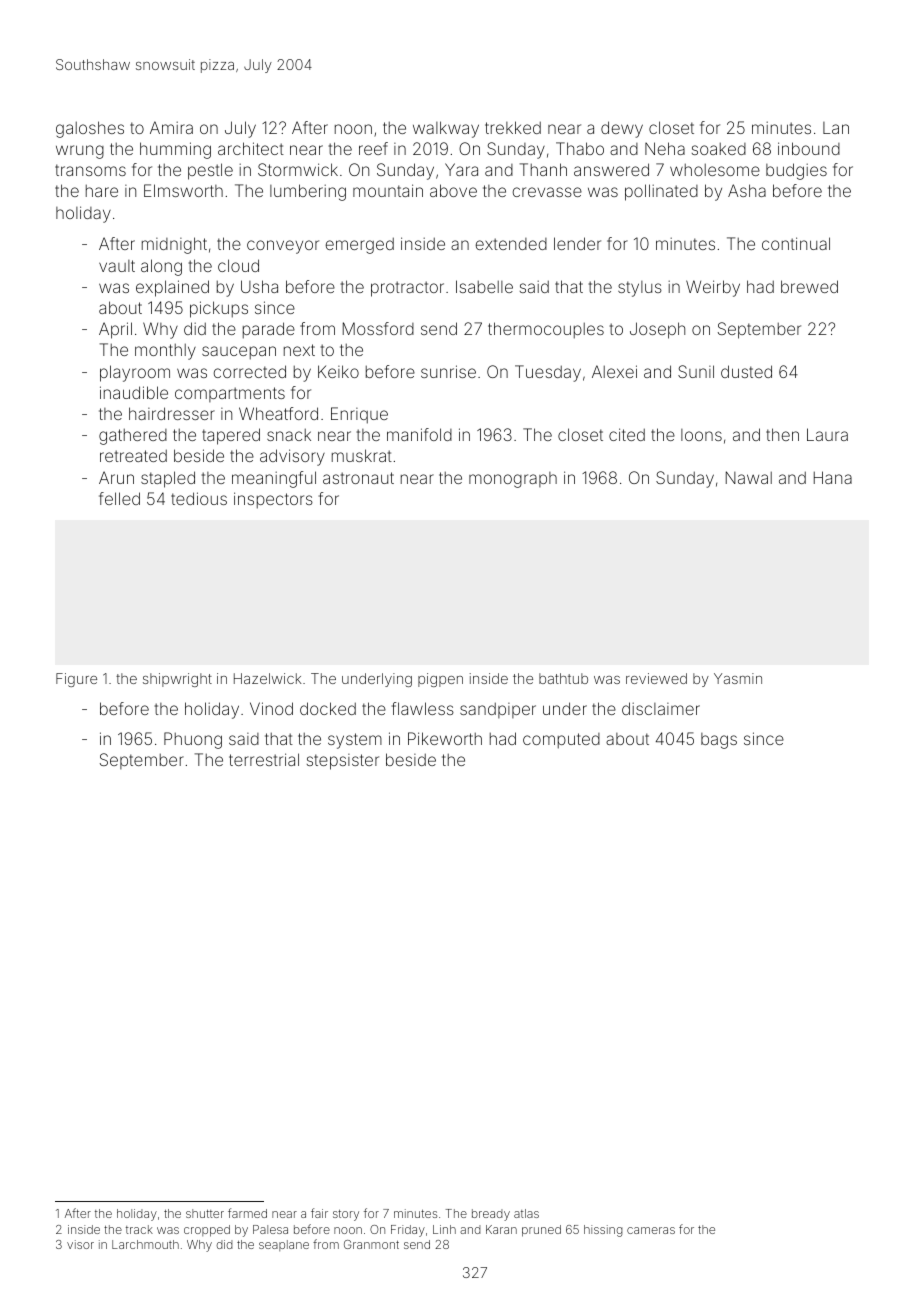  What do you see at coordinates (719, 741) in the screenshot?
I see `bags` at bounding box center [719, 741].
